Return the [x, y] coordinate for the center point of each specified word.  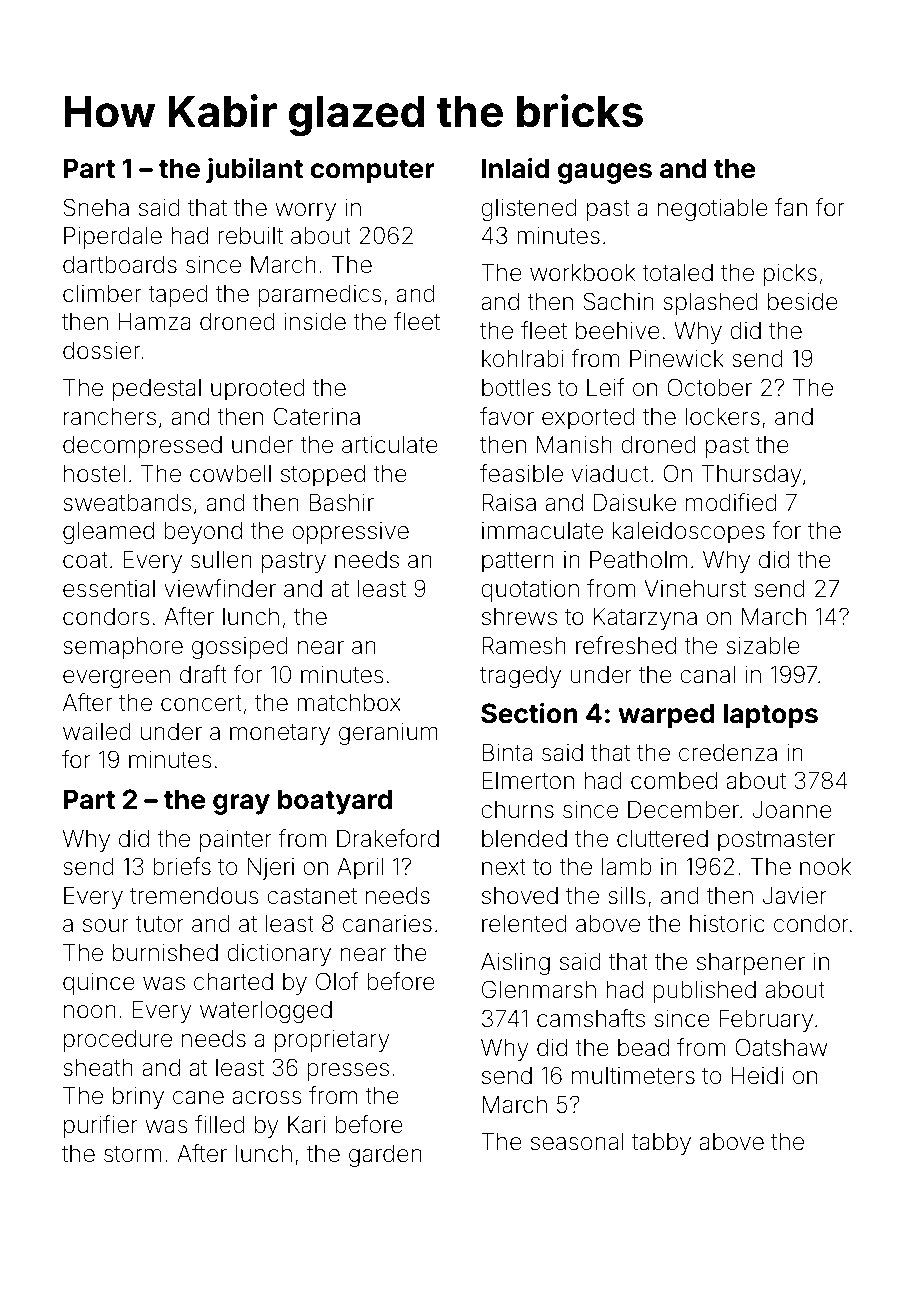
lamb [627, 867]
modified [731, 502]
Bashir [341, 502]
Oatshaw [781, 1047]
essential [109, 589]
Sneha [96, 207]
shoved [520, 896]
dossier [101, 351]
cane [198, 1098]
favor [507, 416]
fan [791, 207]
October [709, 387]
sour [106, 926]
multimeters [633, 1076]
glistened [529, 210]
